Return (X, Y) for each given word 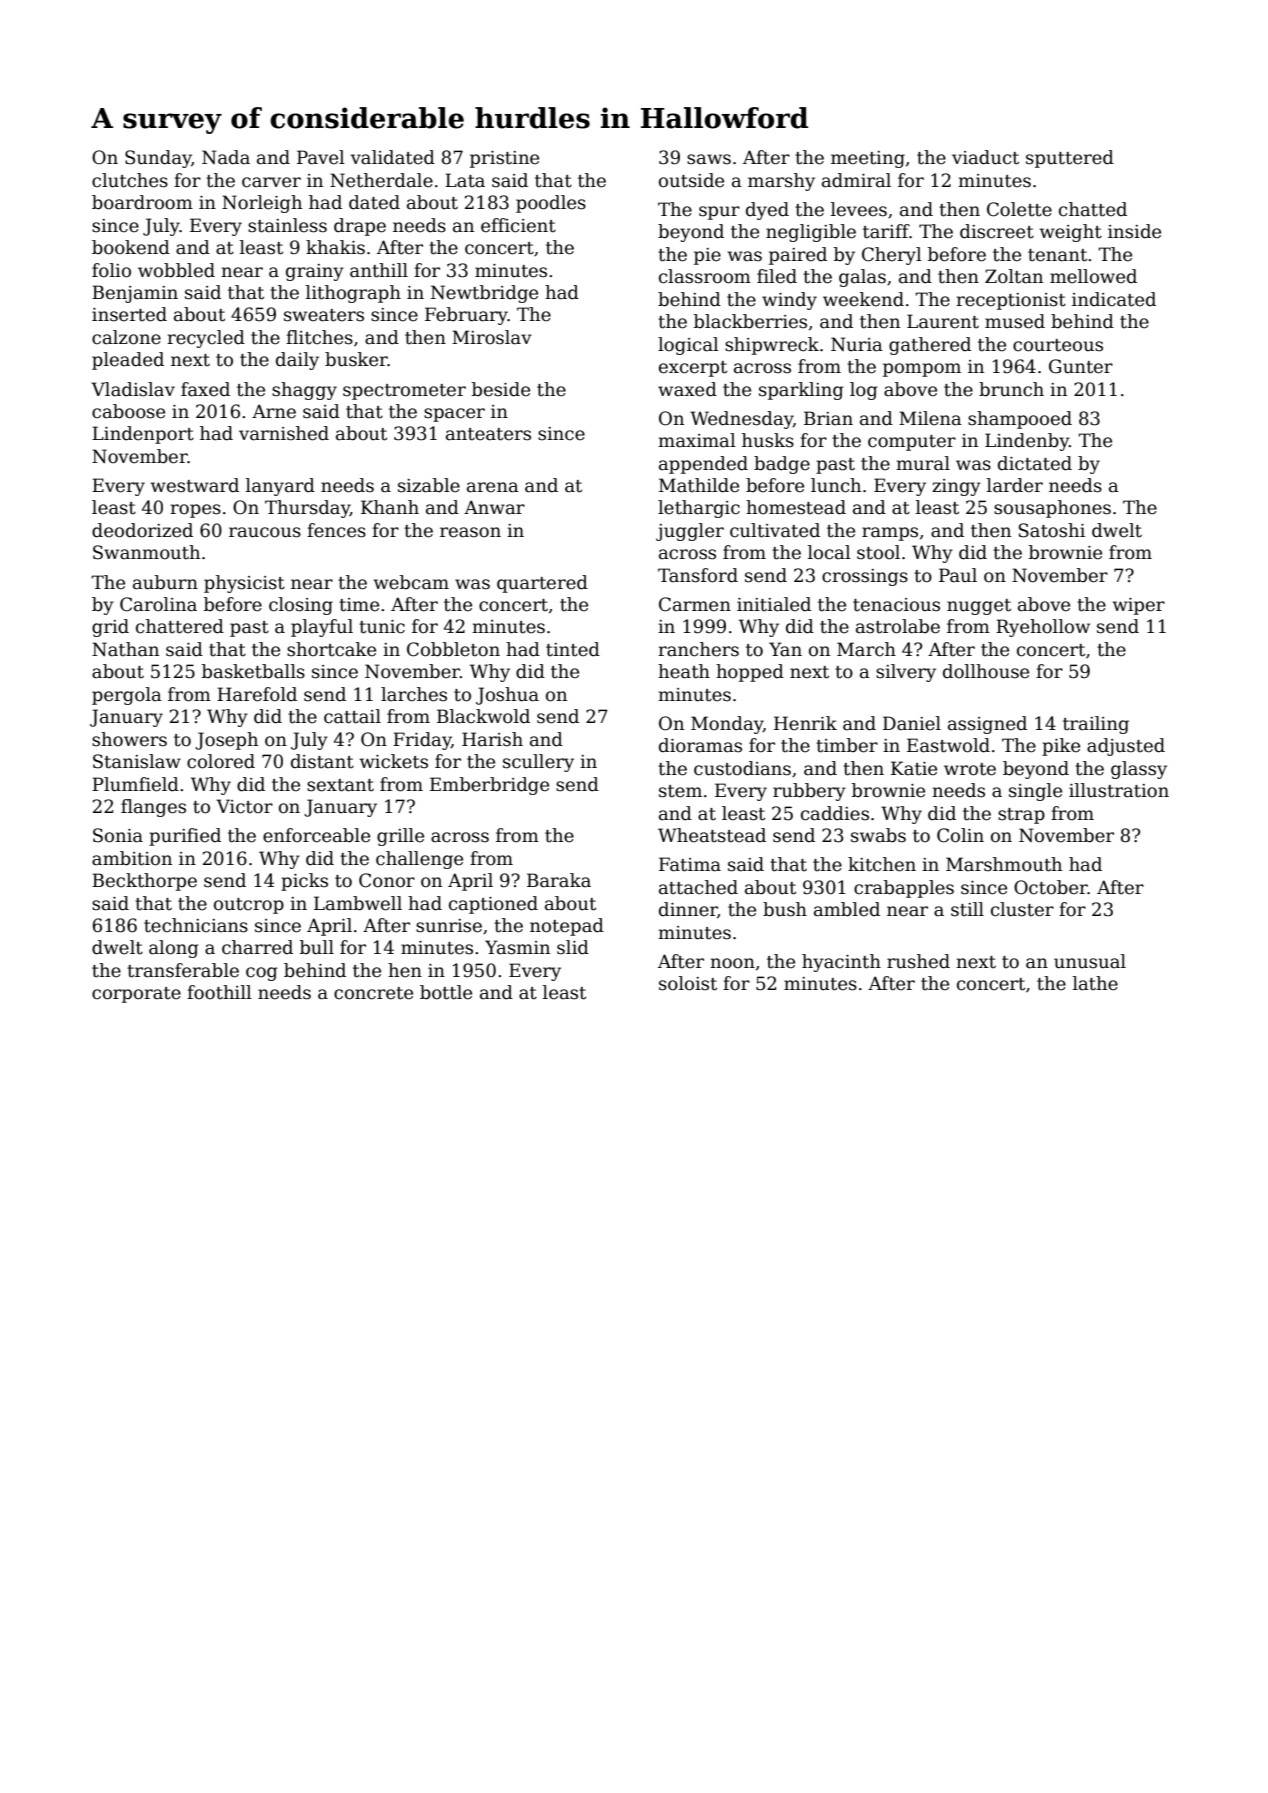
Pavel (321, 157)
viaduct (985, 157)
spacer (454, 415)
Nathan (125, 649)
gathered (930, 346)
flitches (319, 337)
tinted (573, 649)
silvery (906, 673)
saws (709, 159)
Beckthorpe (144, 882)
